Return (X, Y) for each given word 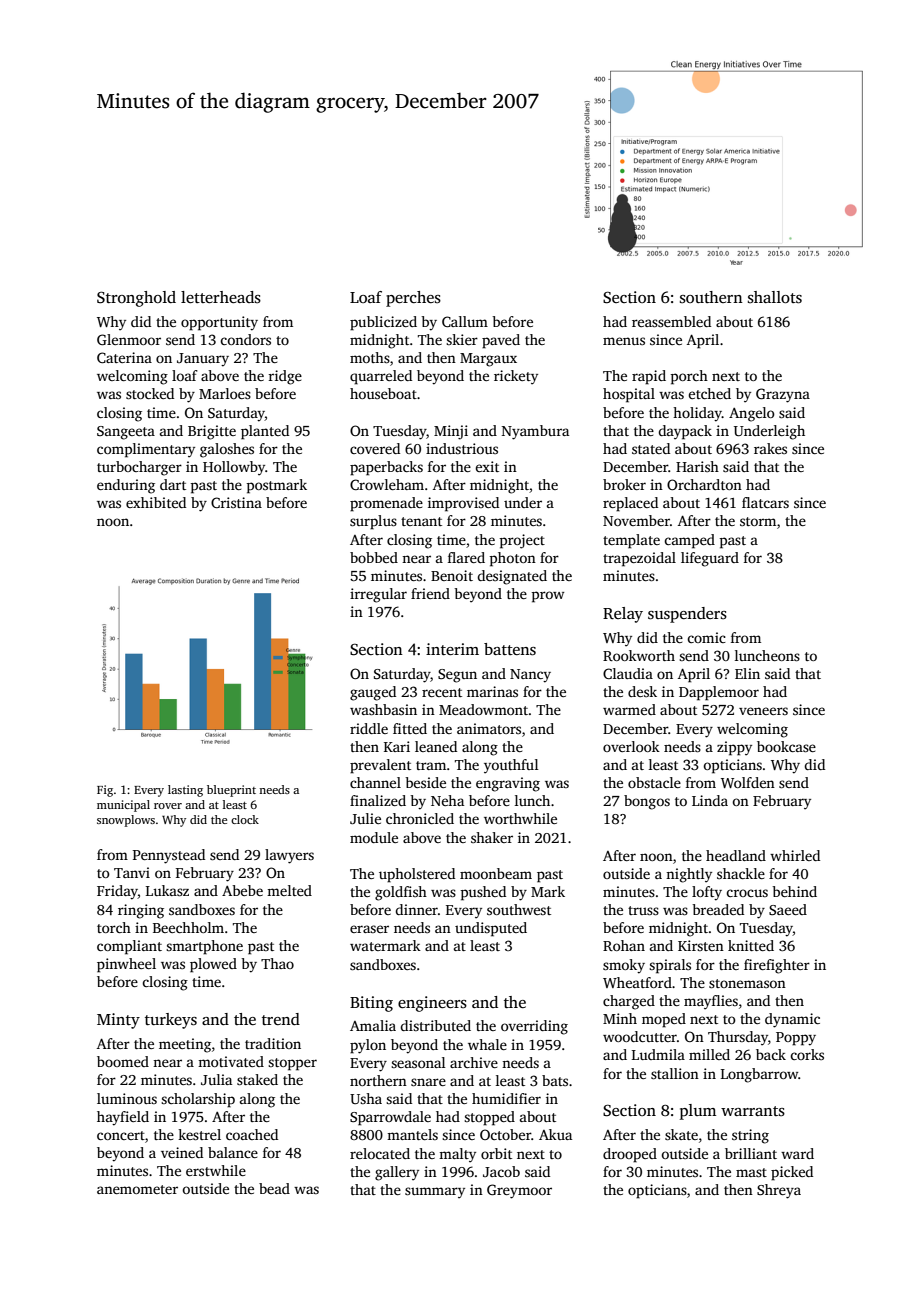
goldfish (401, 893)
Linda (710, 800)
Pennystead (169, 856)
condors (245, 339)
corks (807, 1054)
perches (413, 299)
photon (512, 559)
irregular (378, 595)
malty (457, 1155)
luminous (127, 1098)
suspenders (687, 615)
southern (711, 297)
